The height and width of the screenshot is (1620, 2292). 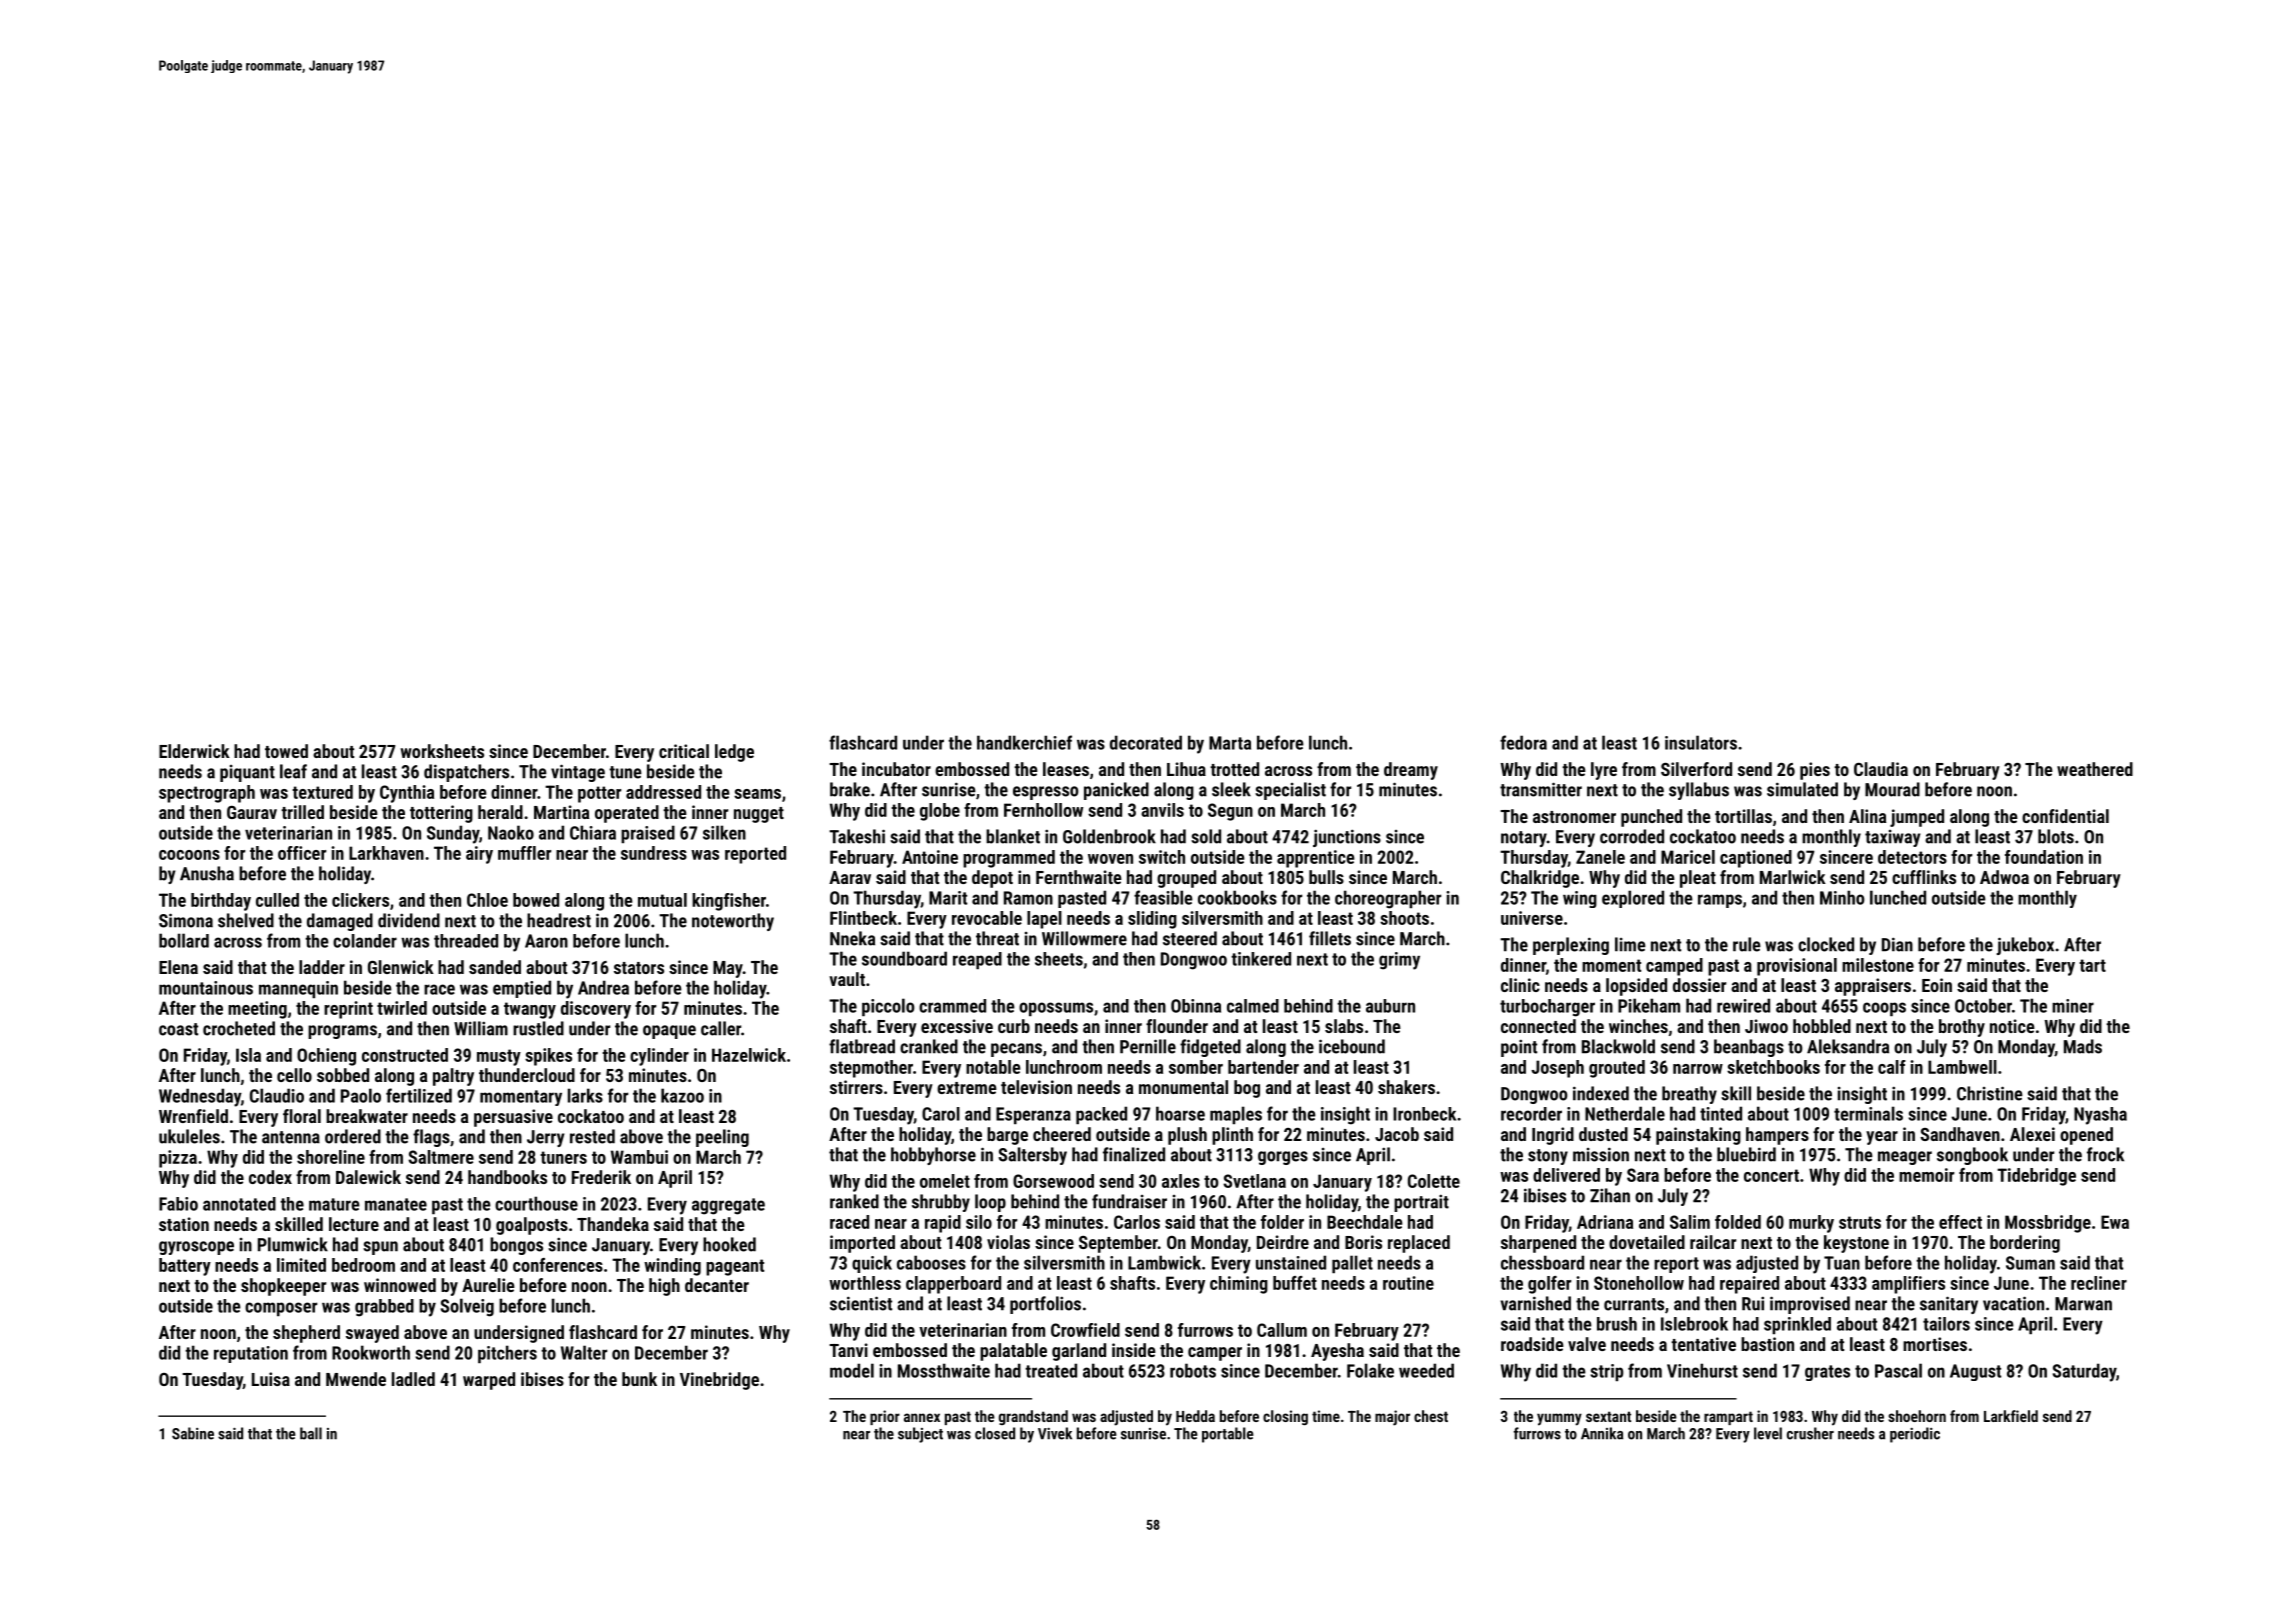 I want to click on Alina, so click(x=1867, y=816).
